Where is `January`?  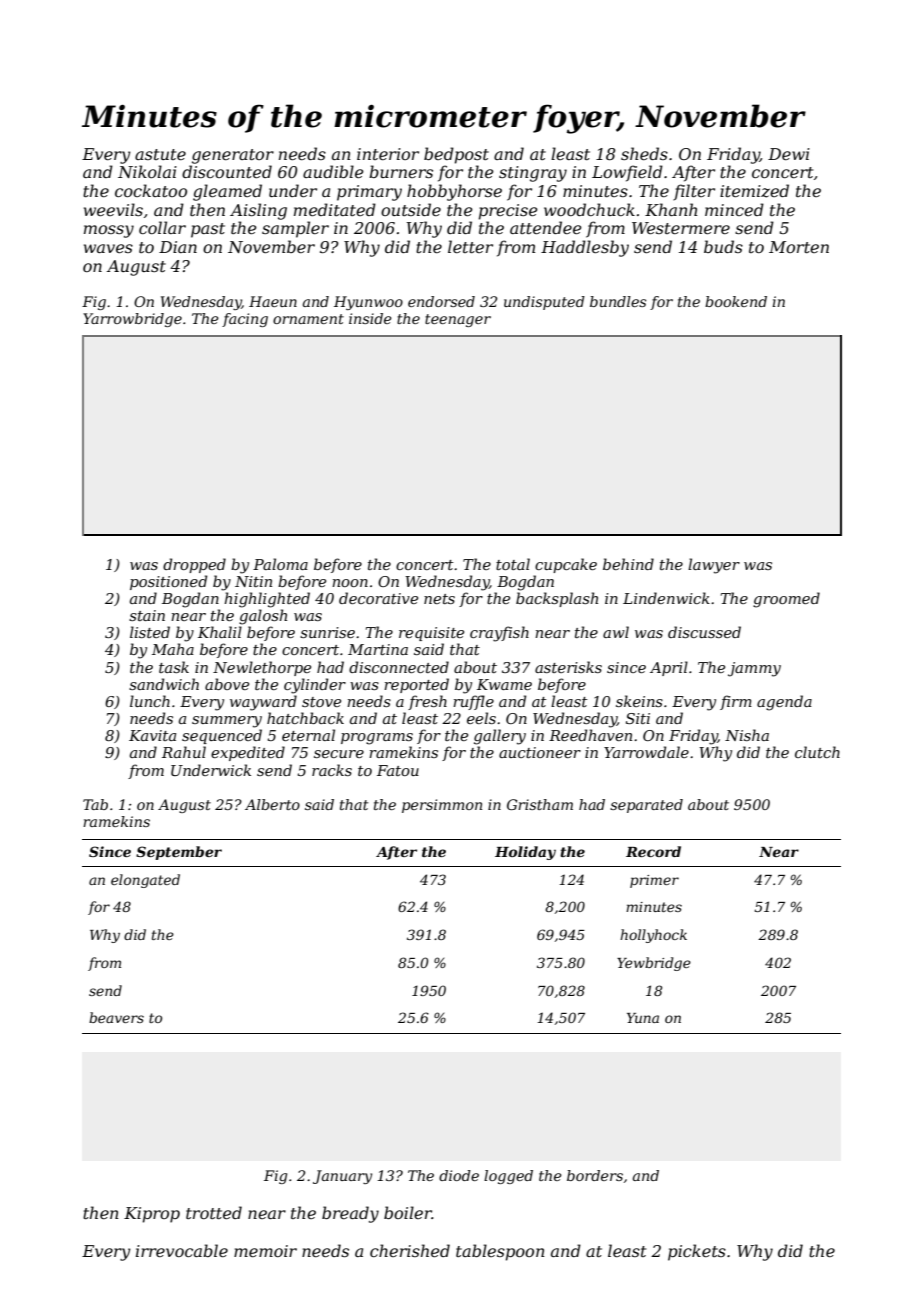
January is located at coordinates (342, 1177).
